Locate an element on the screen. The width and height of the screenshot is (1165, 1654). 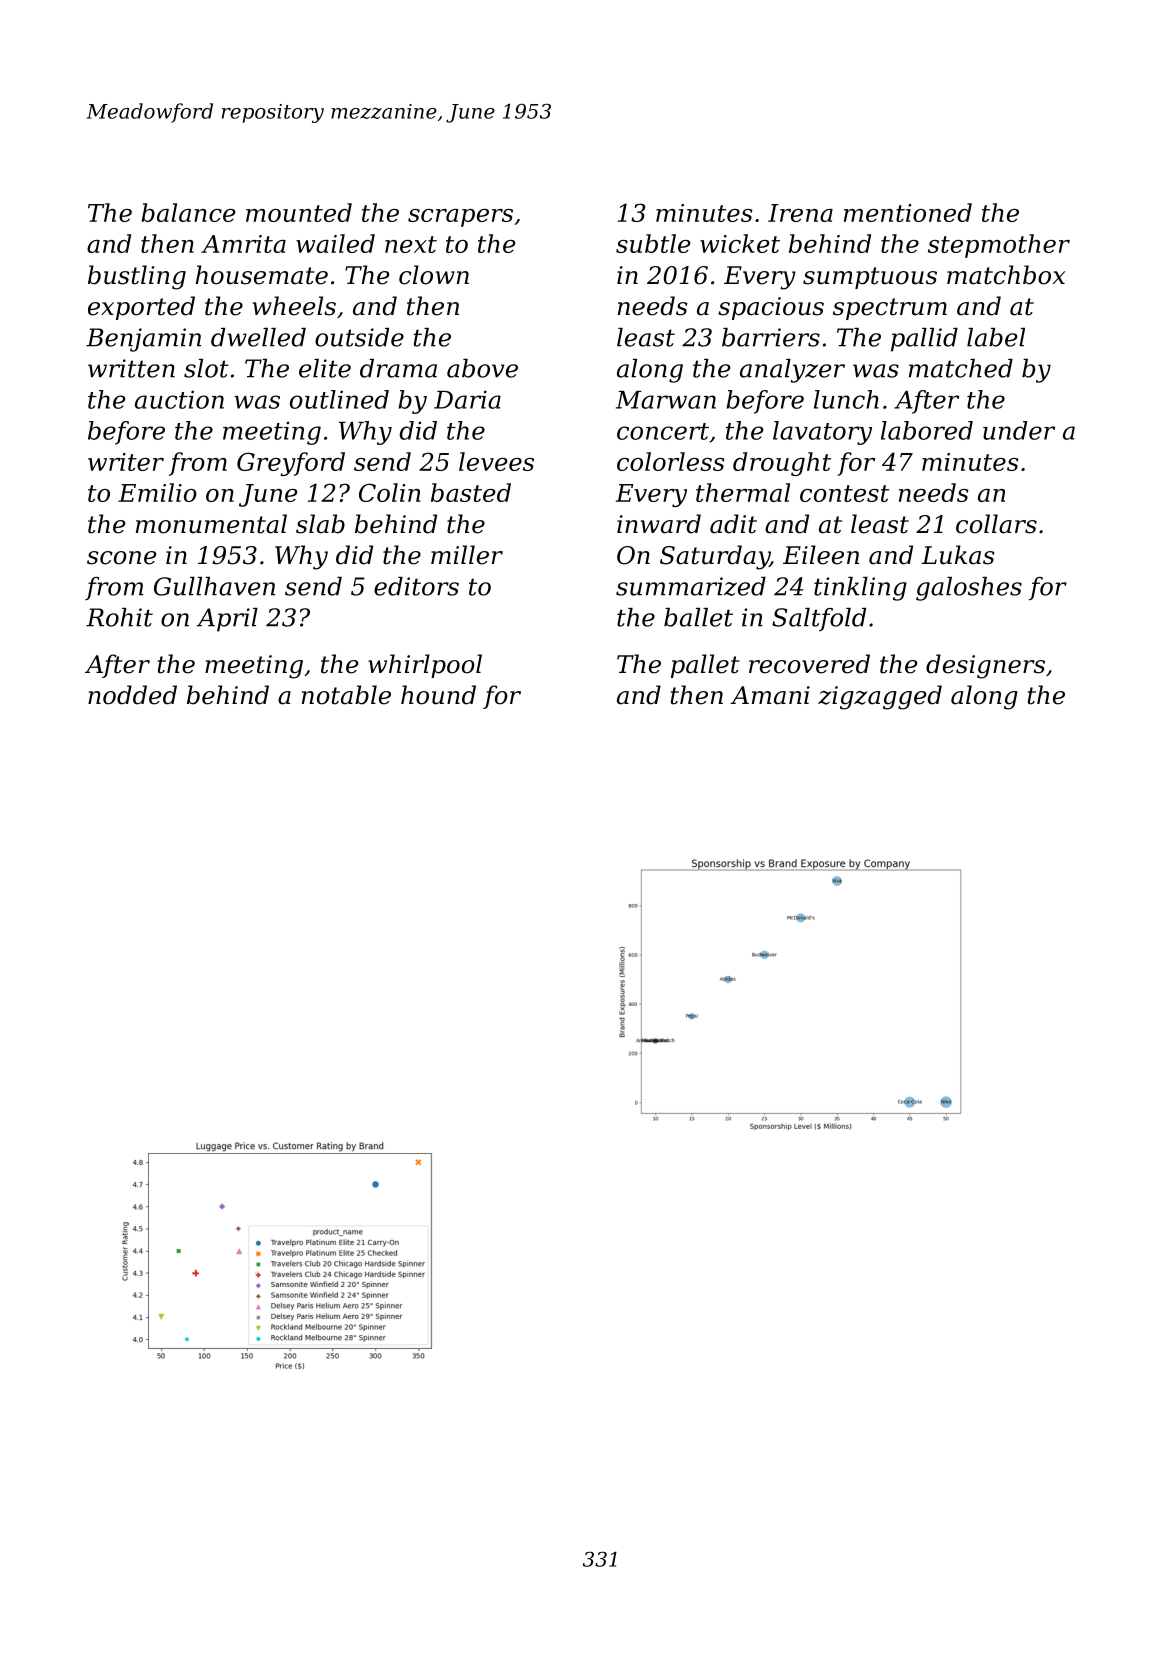
Marwan is located at coordinates (666, 400).
